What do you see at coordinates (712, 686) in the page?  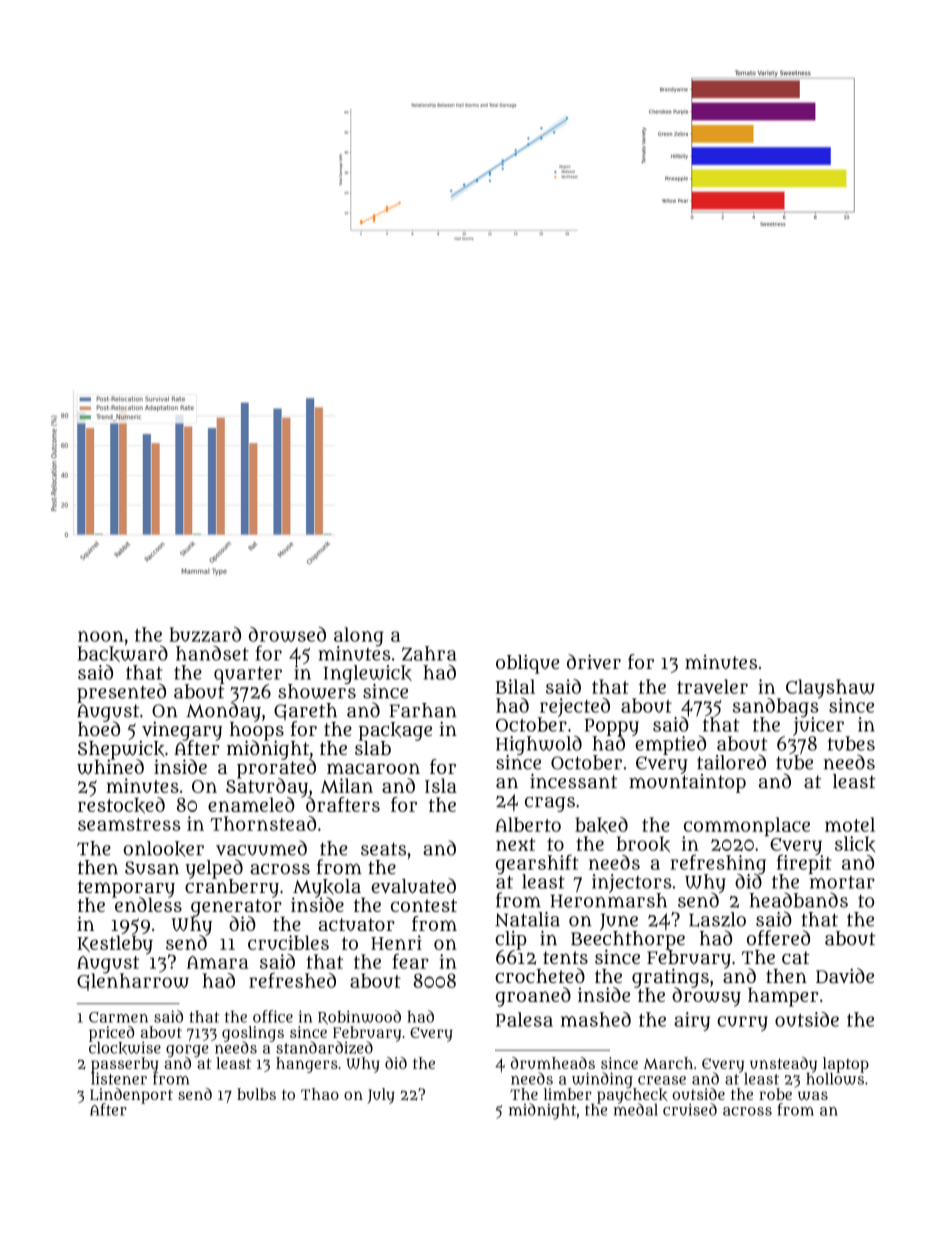 I see `traveler` at bounding box center [712, 686].
